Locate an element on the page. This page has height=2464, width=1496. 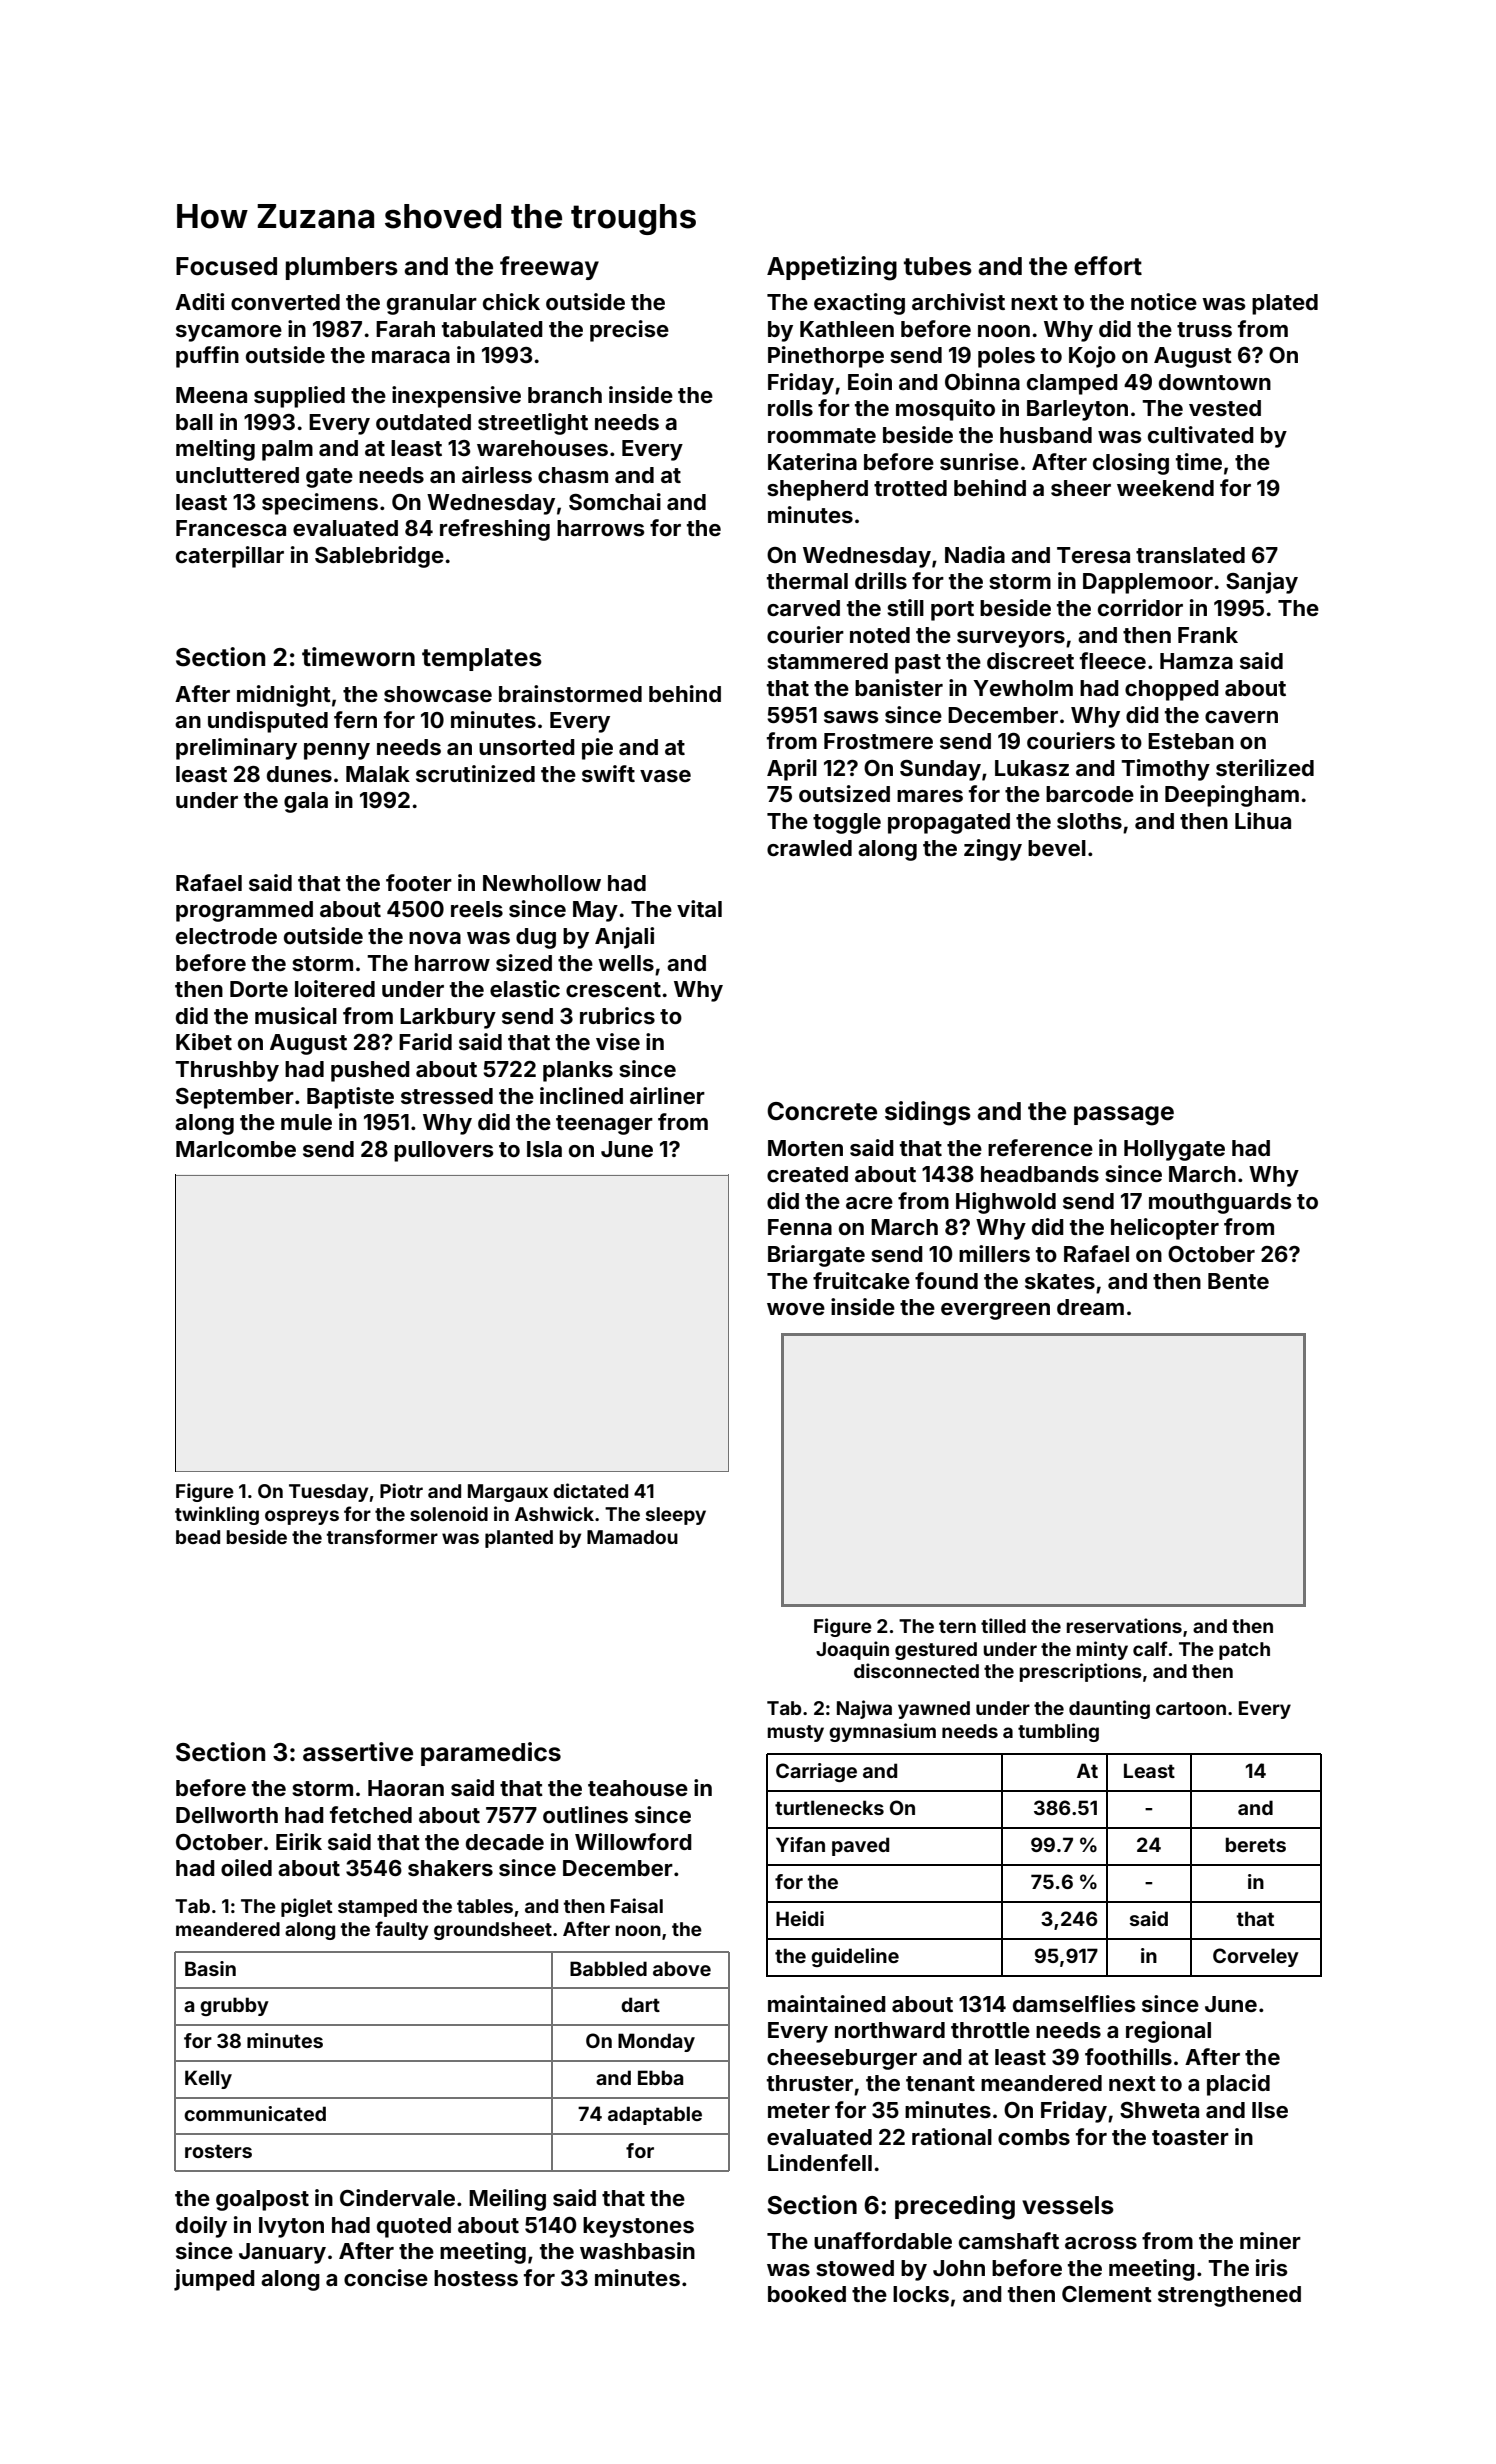
hostess is located at coordinates (476, 2278).
